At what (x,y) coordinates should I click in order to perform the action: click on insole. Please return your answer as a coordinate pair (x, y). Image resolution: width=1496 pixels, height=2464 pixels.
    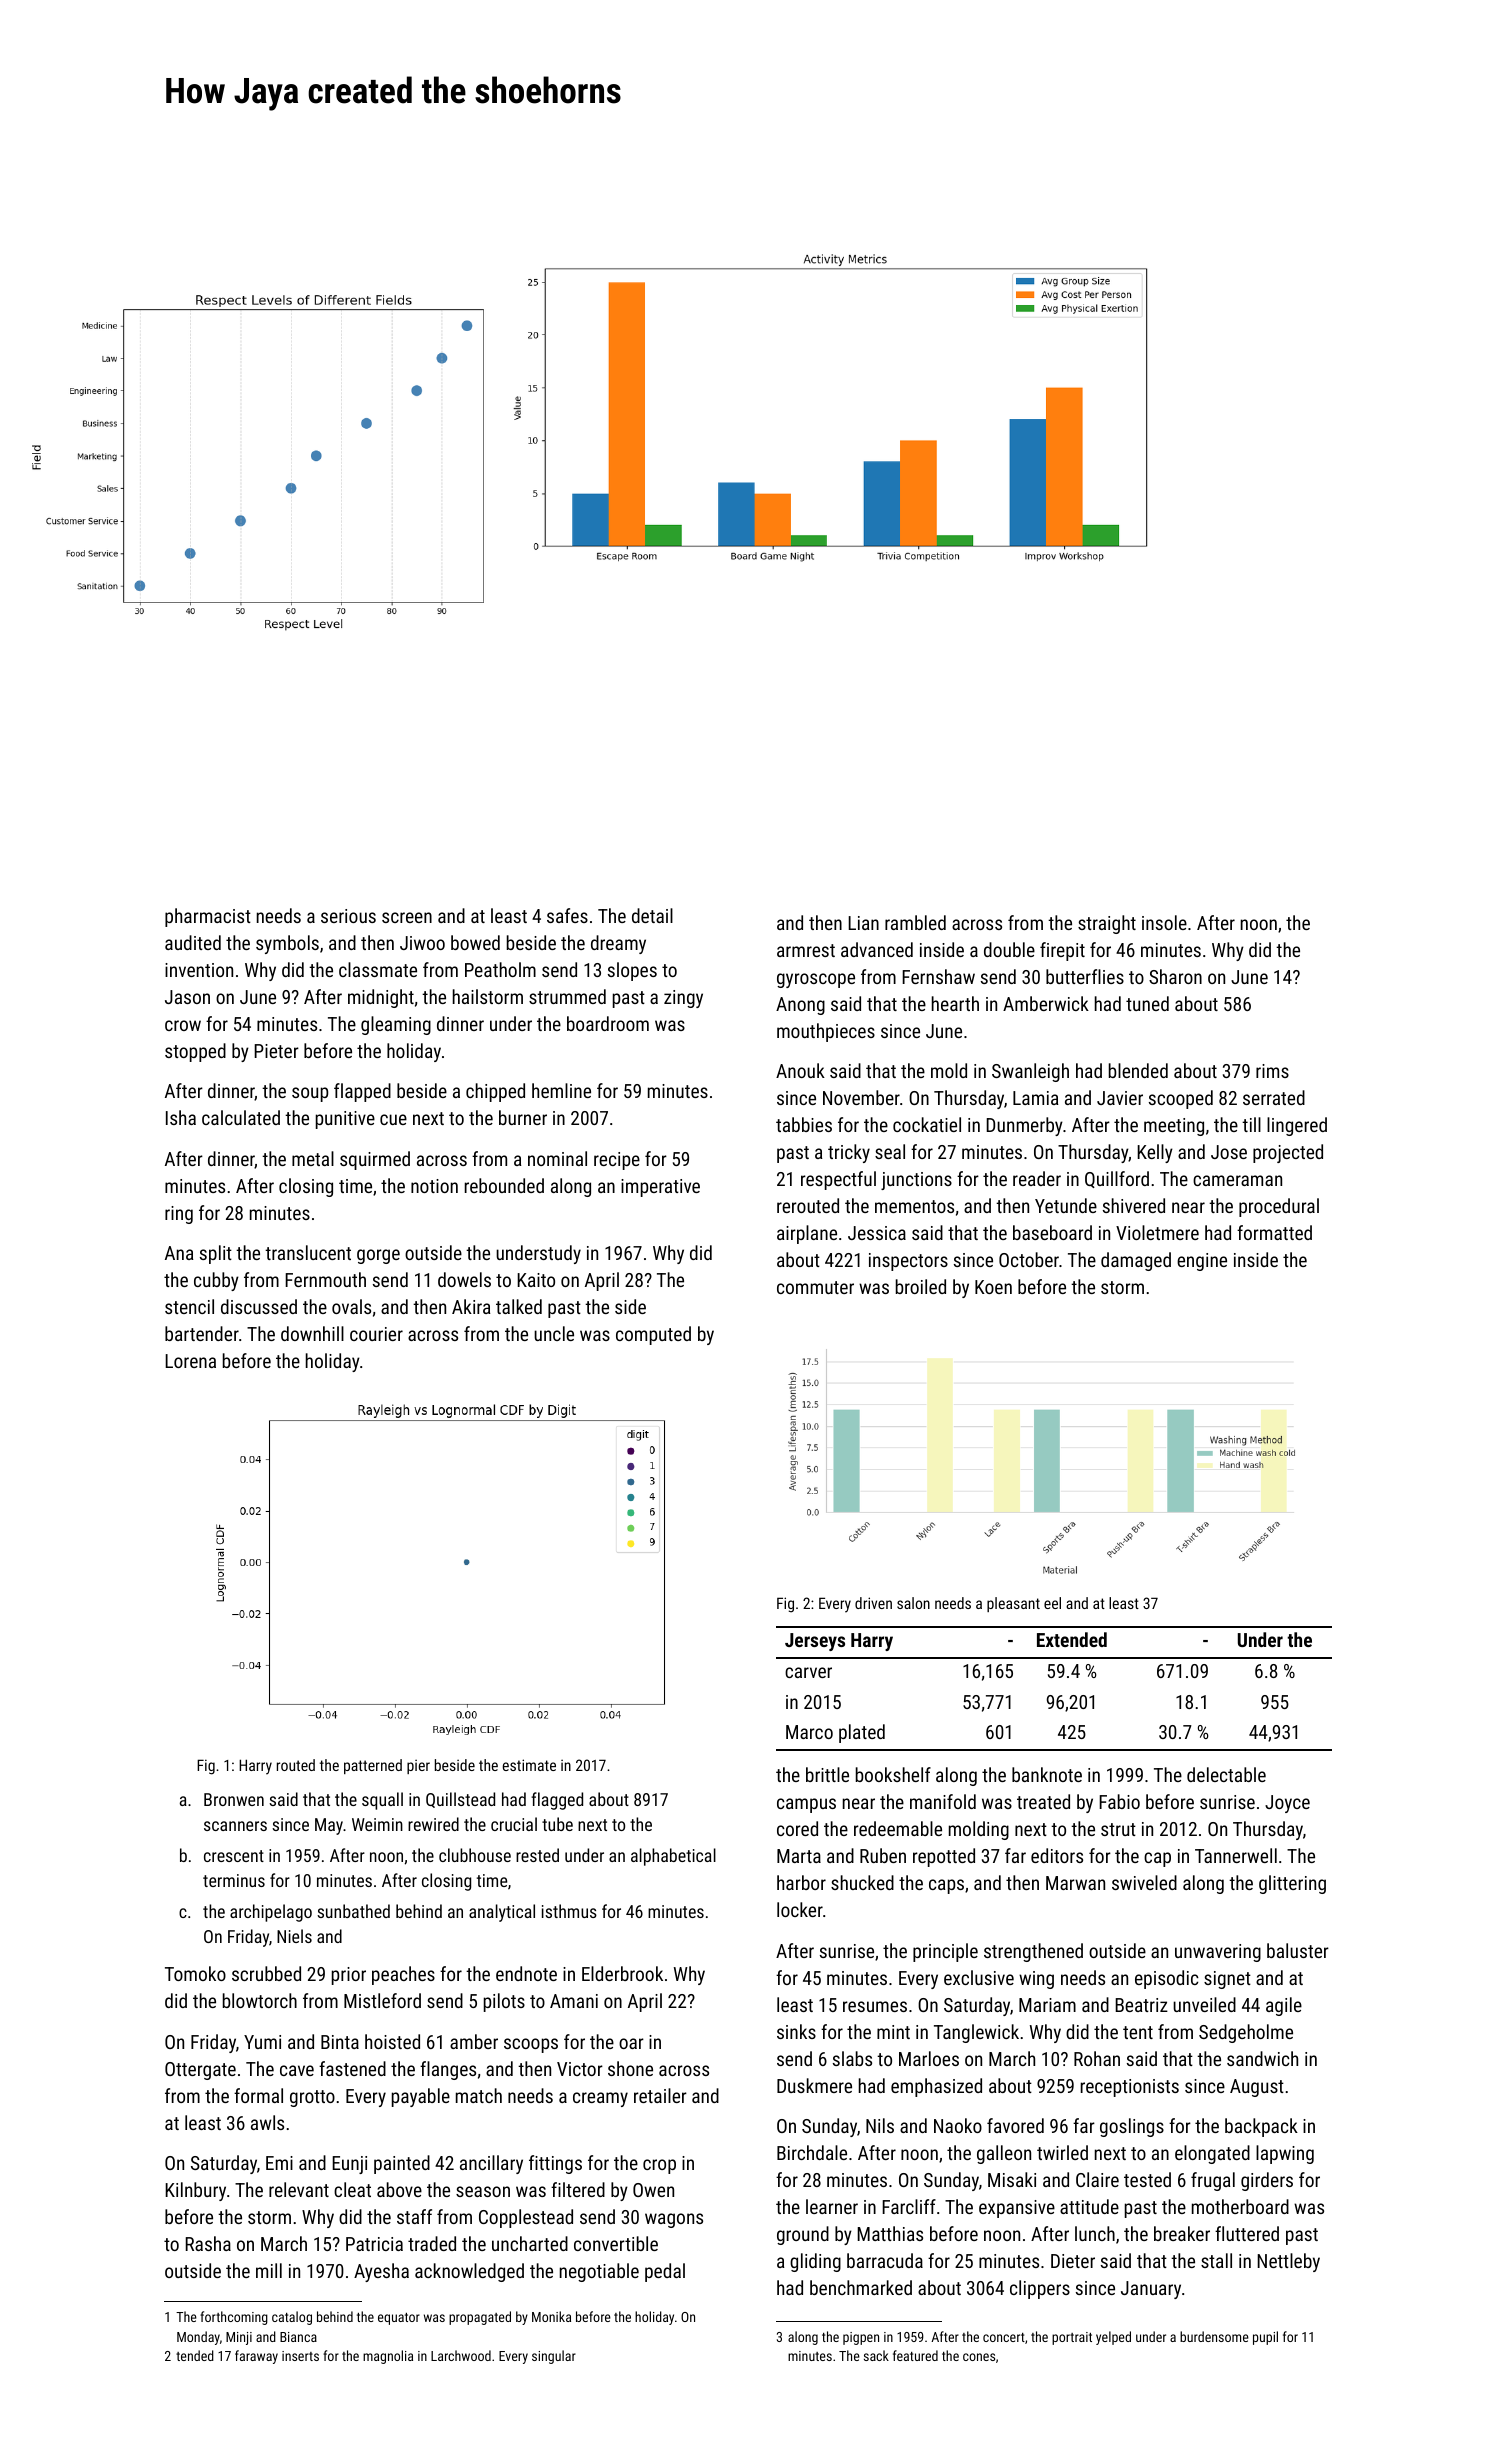
    Looking at the image, I should click on (1164, 922).
